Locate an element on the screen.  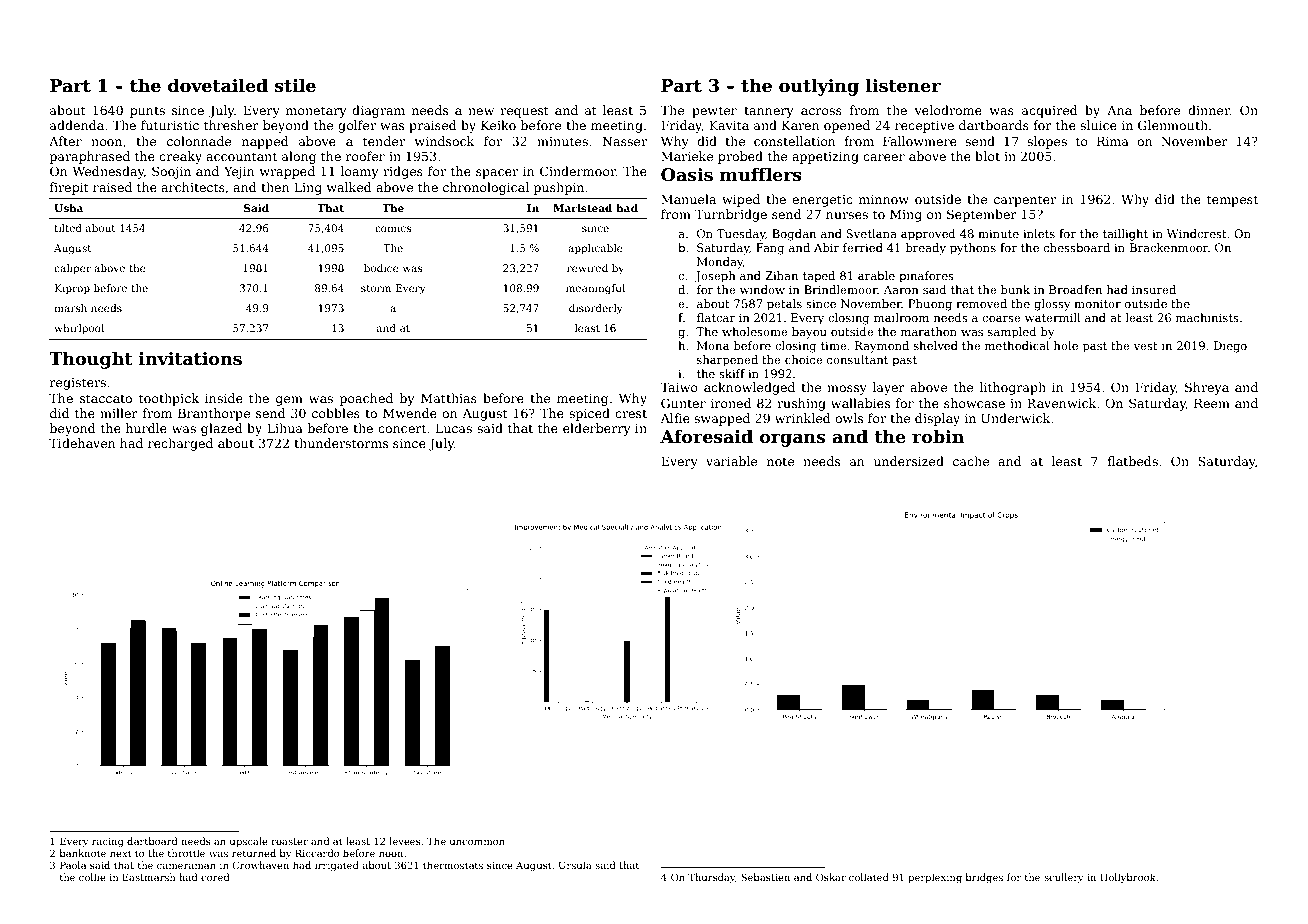
racing is located at coordinates (108, 842).
